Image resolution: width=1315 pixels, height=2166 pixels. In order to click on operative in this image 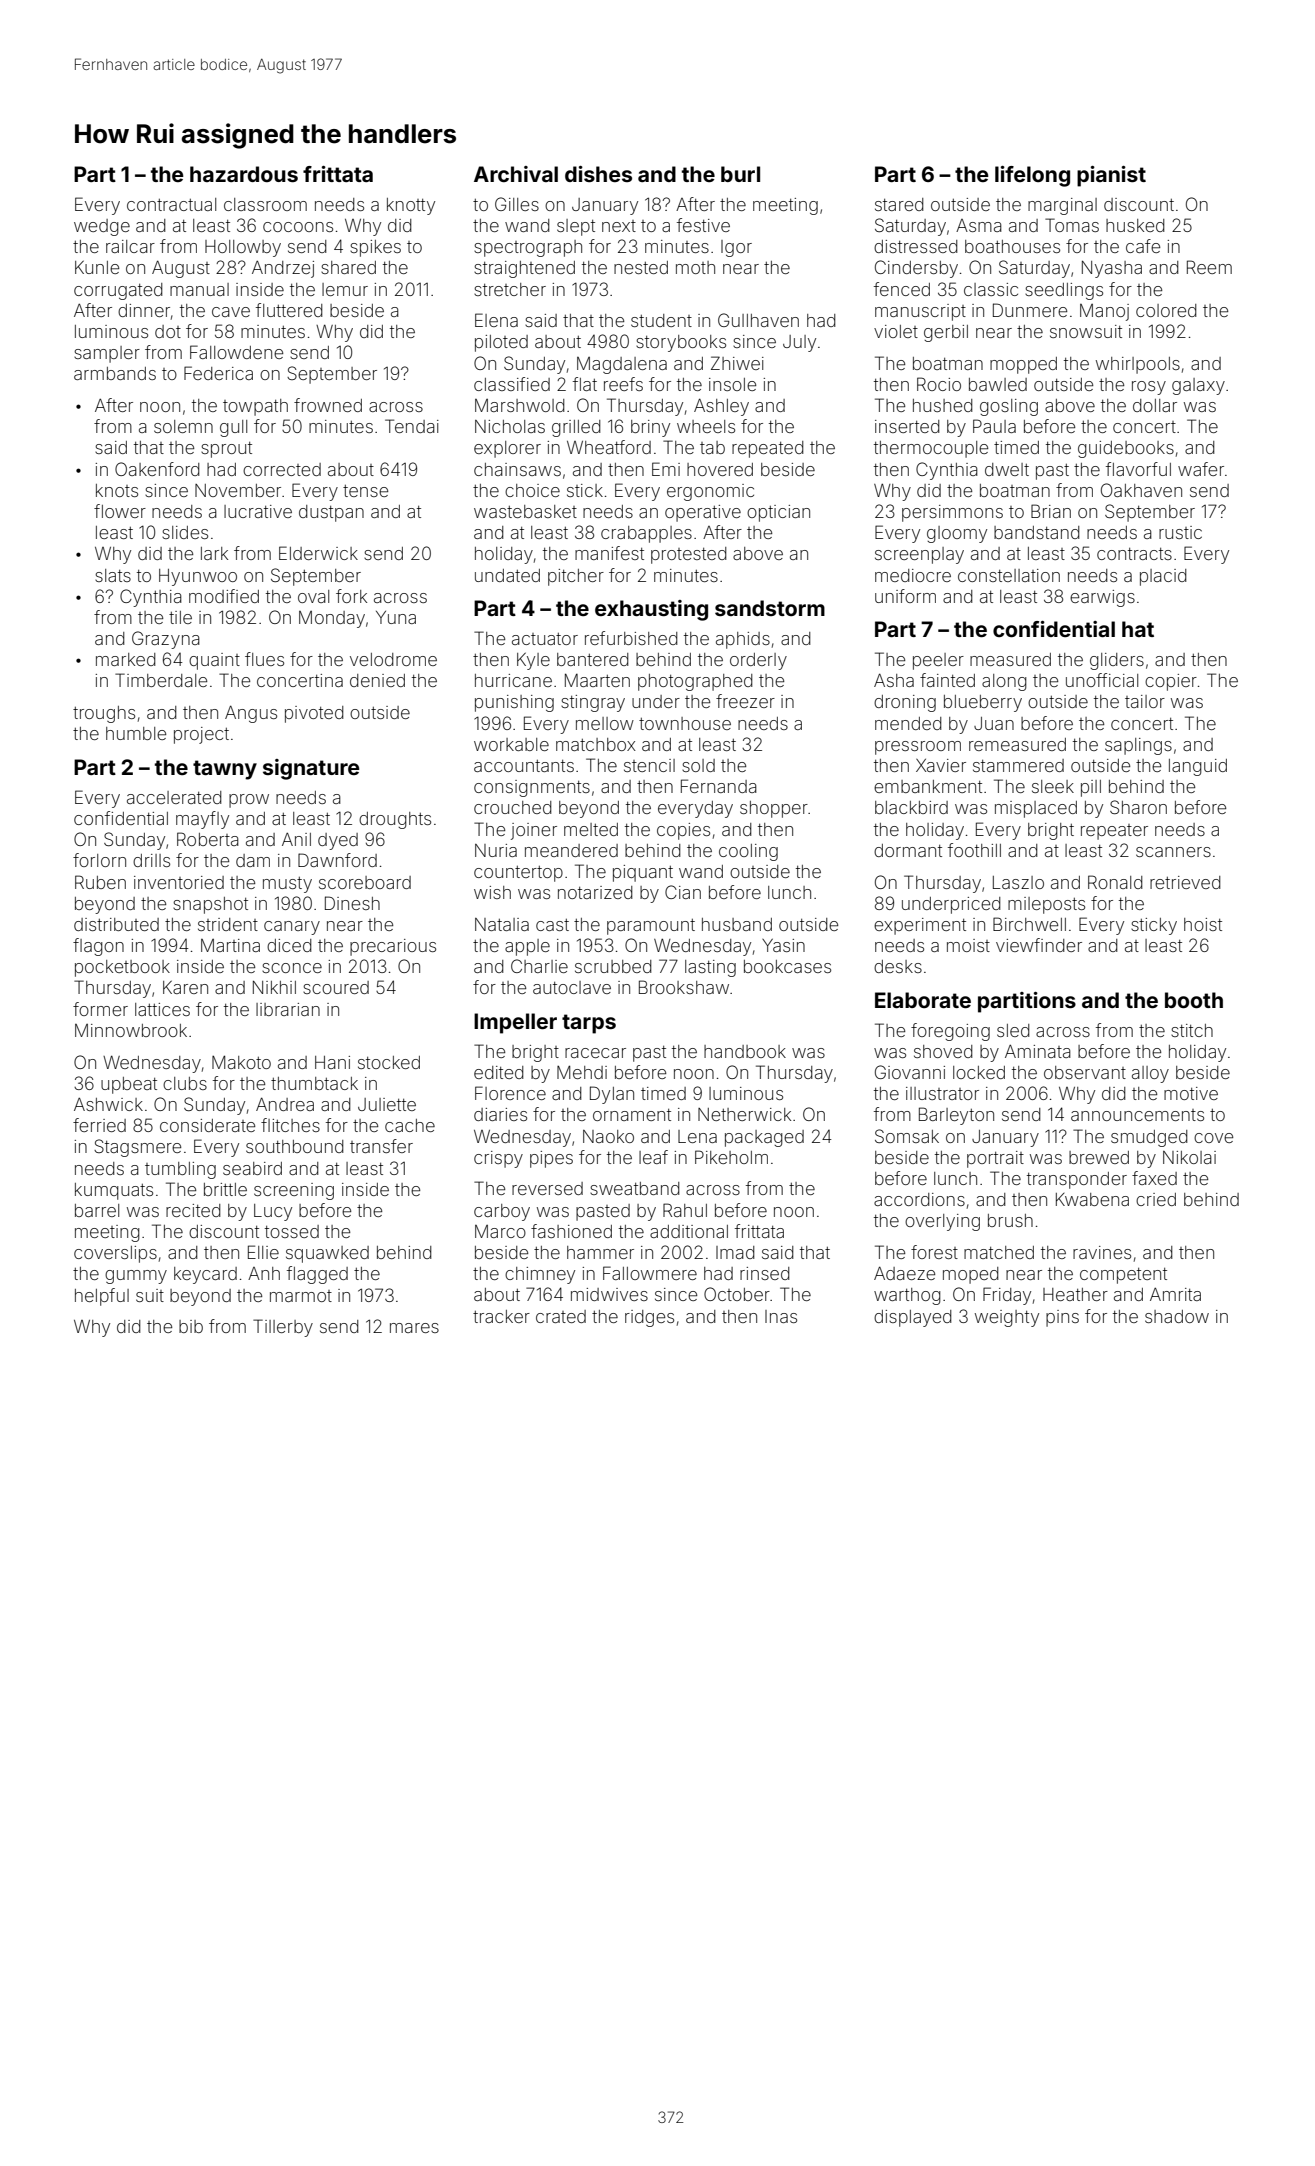, I will do `click(703, 513)`.
